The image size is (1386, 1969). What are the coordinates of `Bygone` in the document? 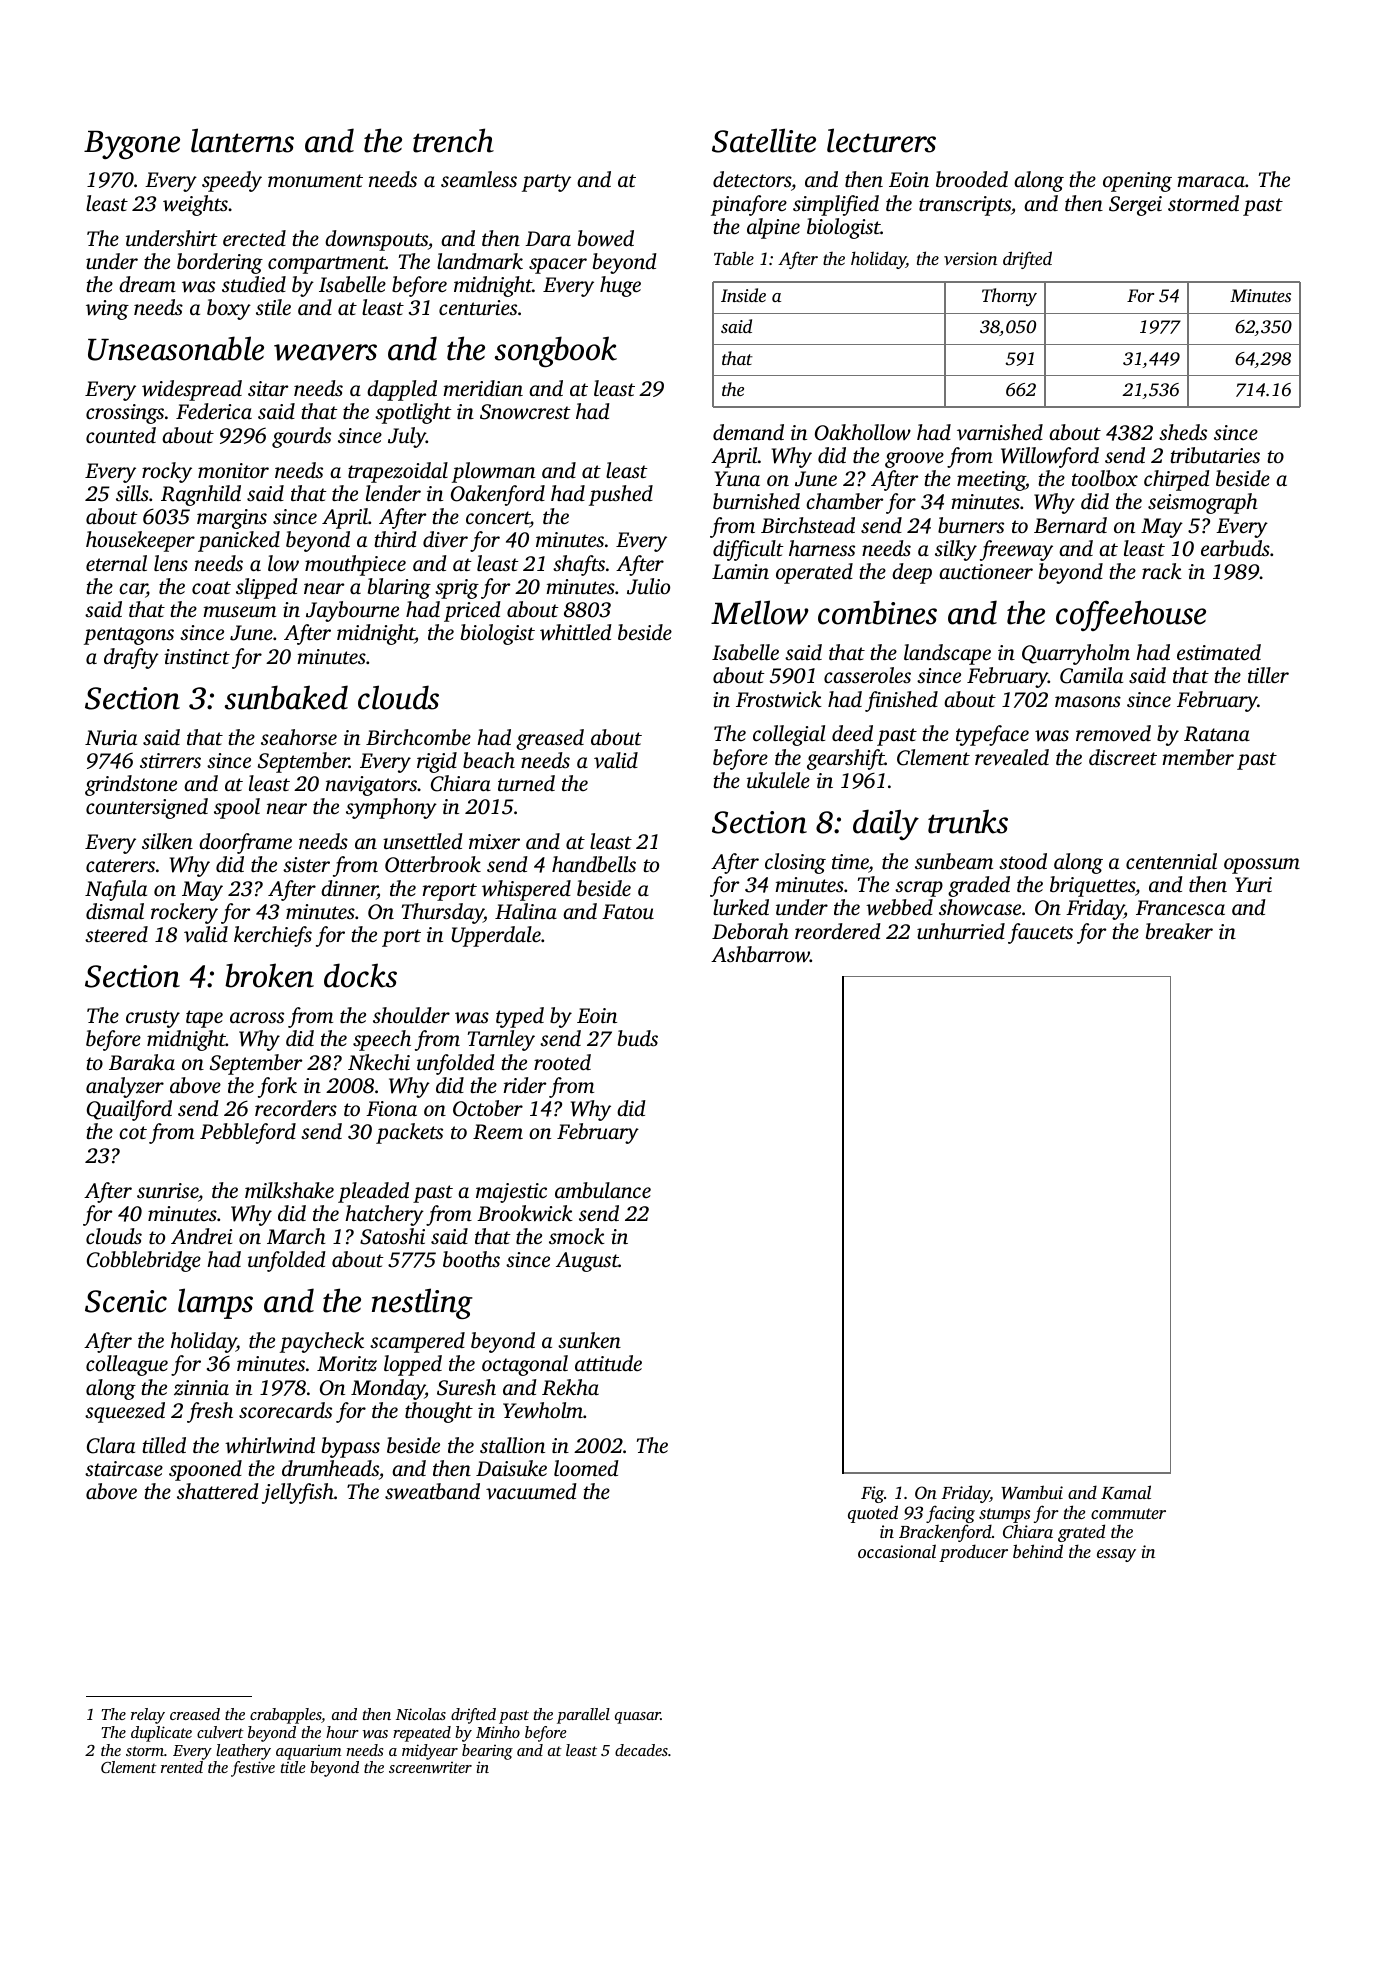 It's located at (132, 145).
